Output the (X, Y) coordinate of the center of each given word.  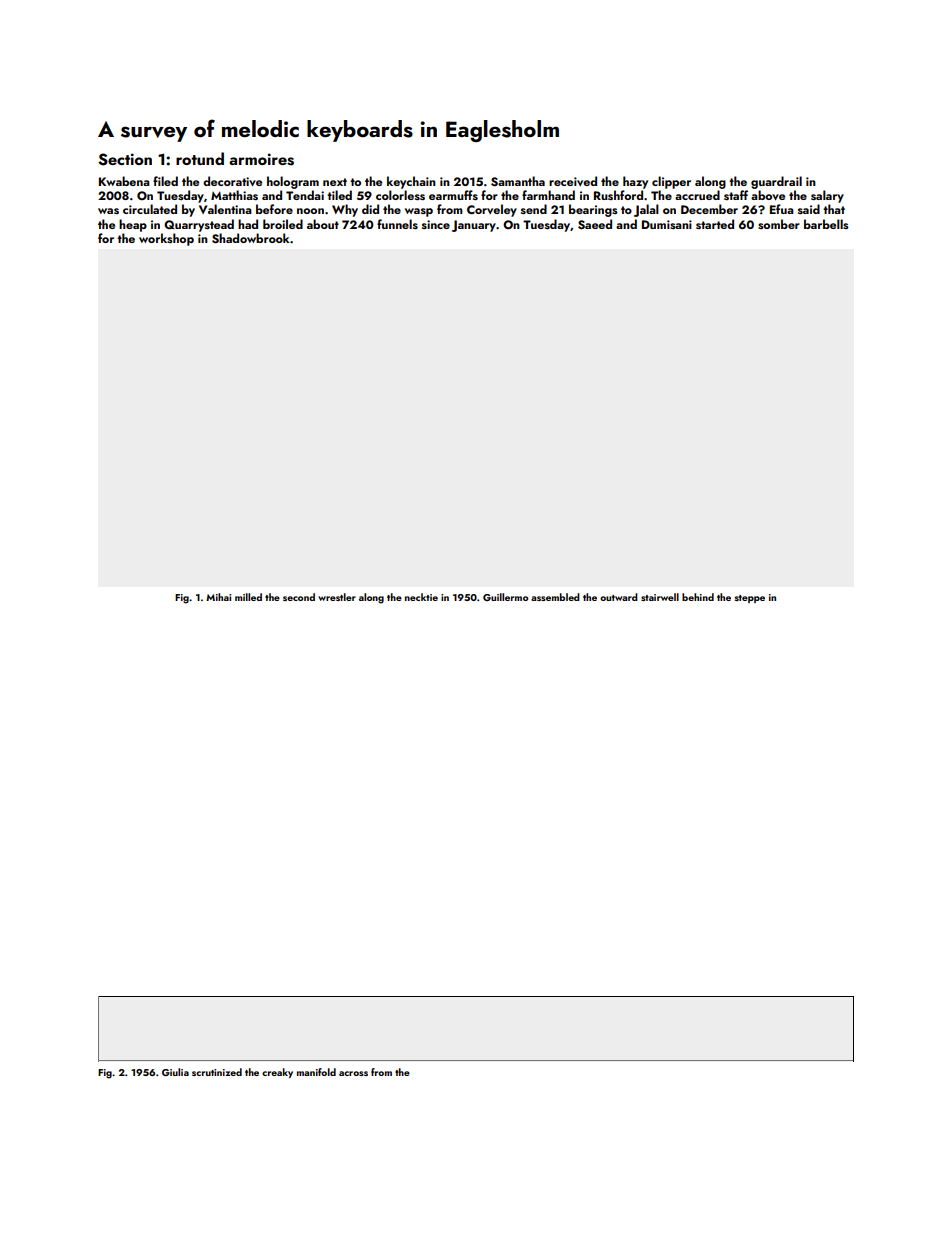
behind (698, 597)
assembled (555, 597)
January (474, 226)
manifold (316, 1072)
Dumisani (667, 224)
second (299, 597)
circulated (150, 209)
